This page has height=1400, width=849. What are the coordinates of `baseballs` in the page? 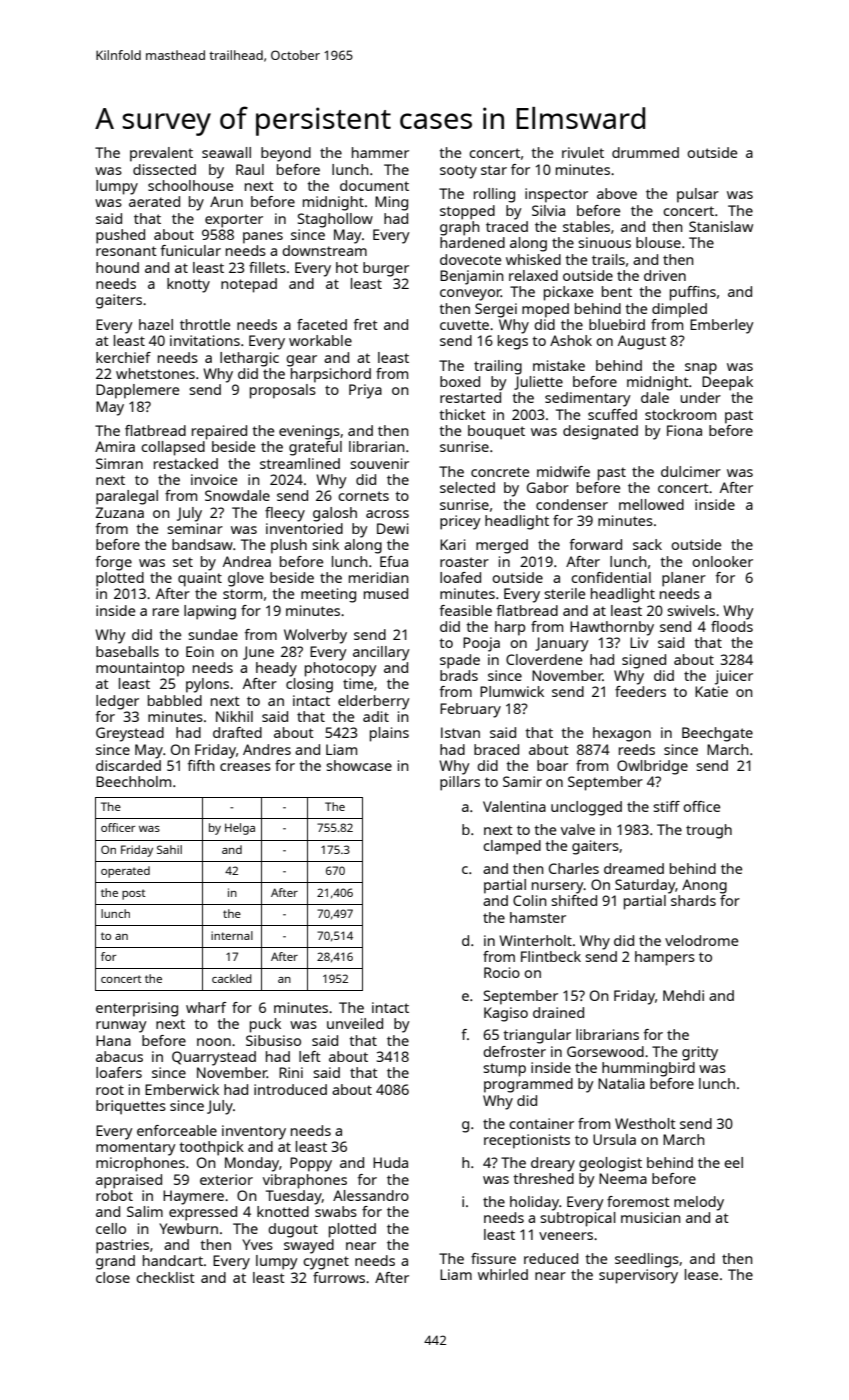 It's located at (127, 651).
